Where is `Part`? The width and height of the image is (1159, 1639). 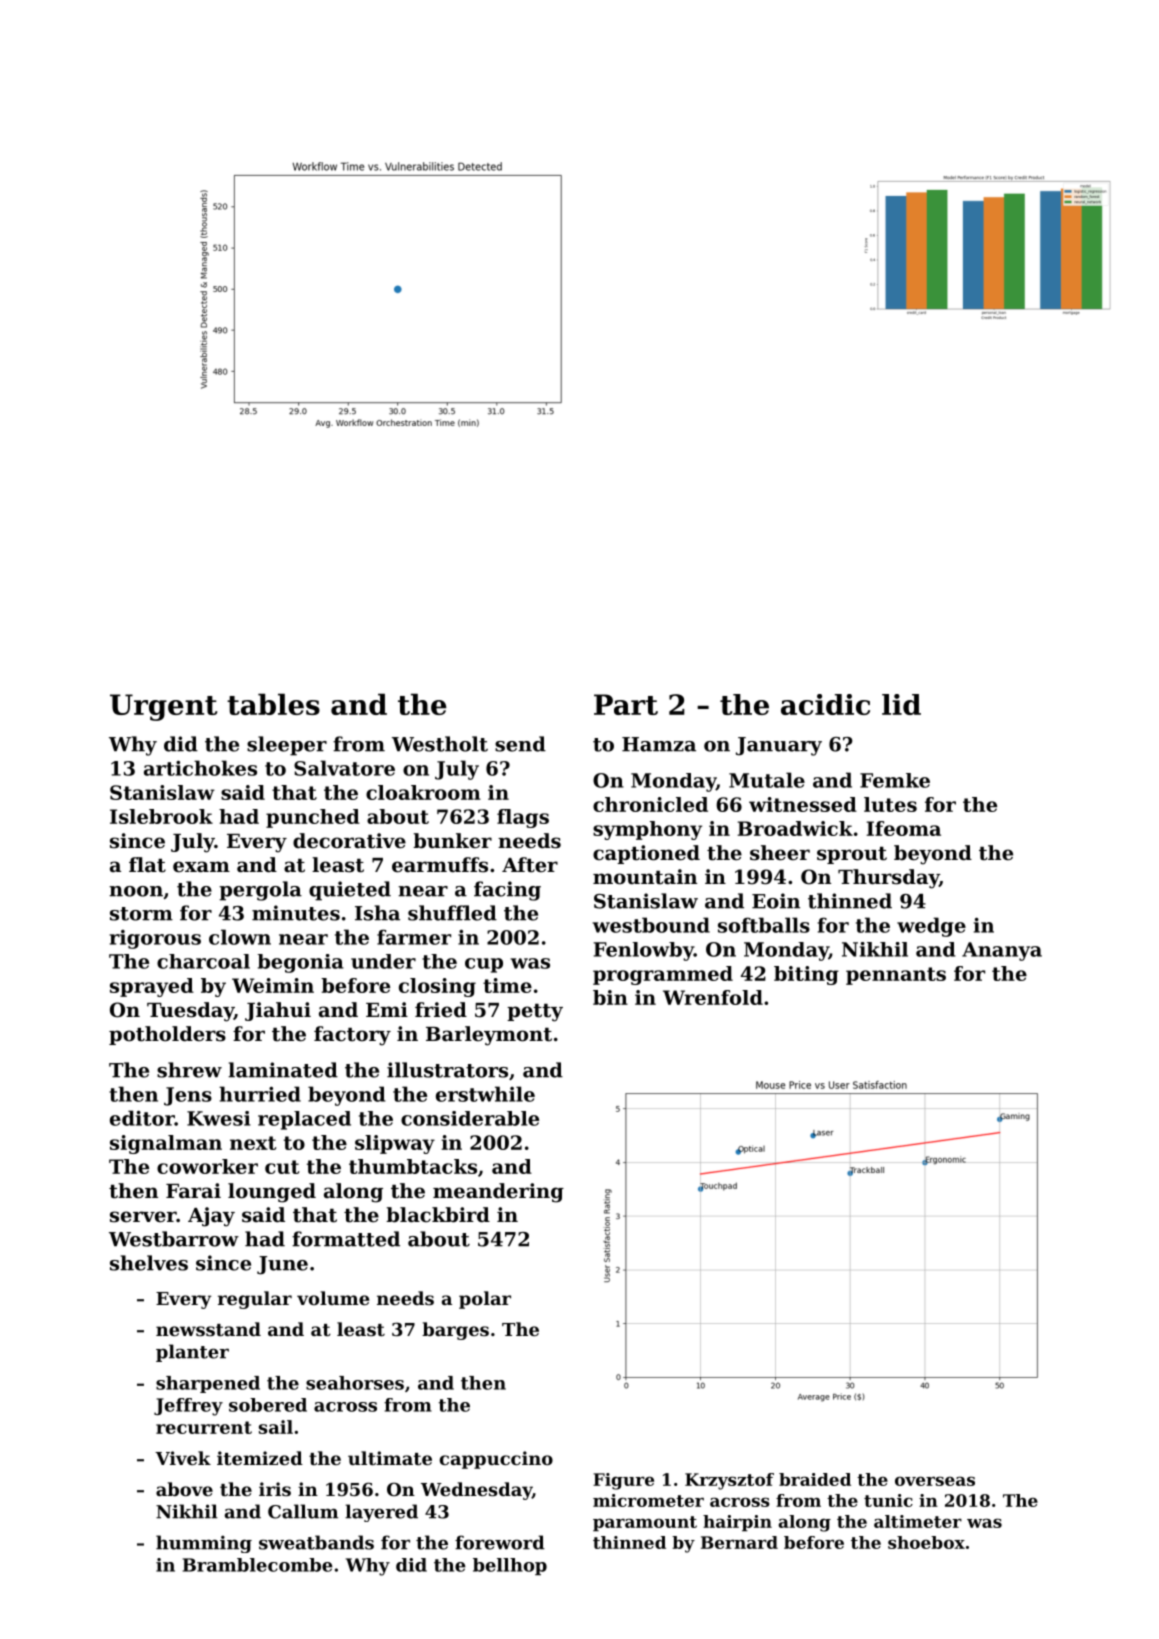 Part is located at coordinates (626, 704).
